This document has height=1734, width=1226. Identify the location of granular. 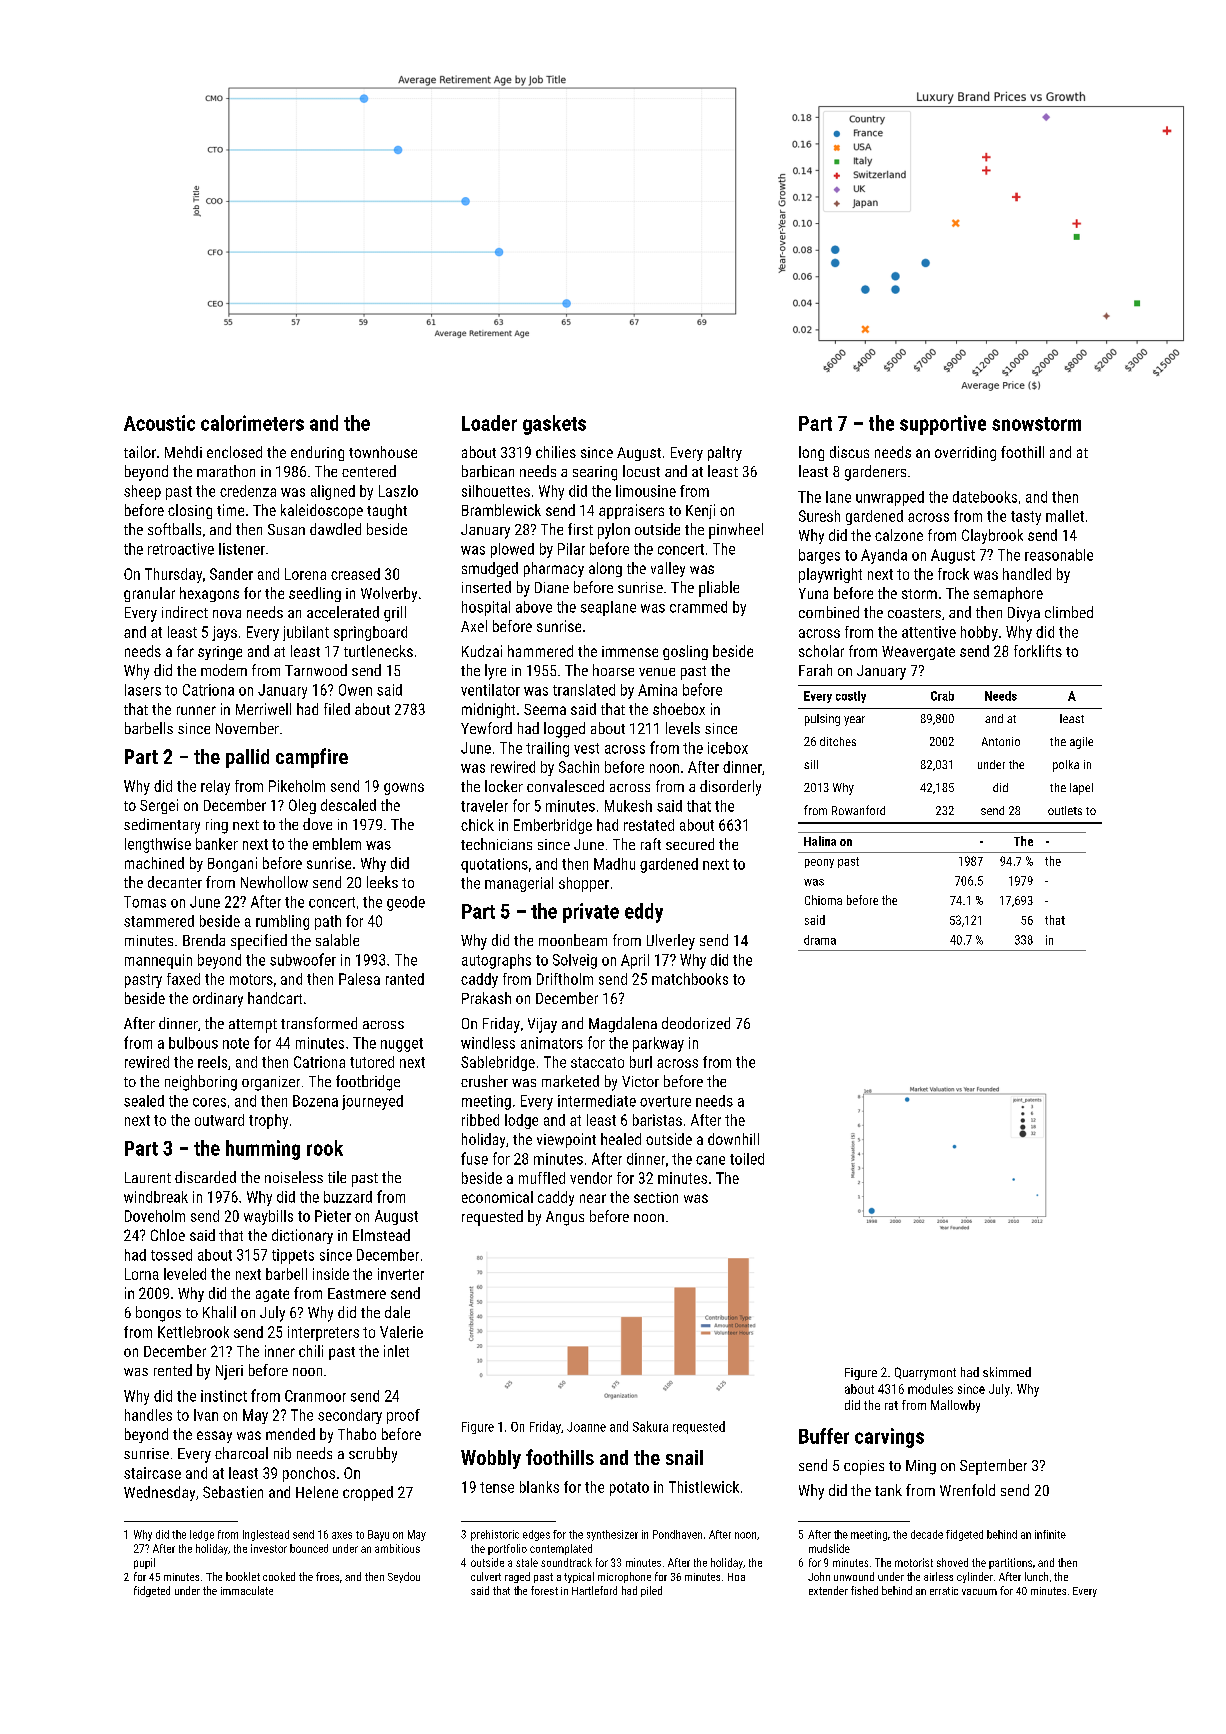
(149, 594).
